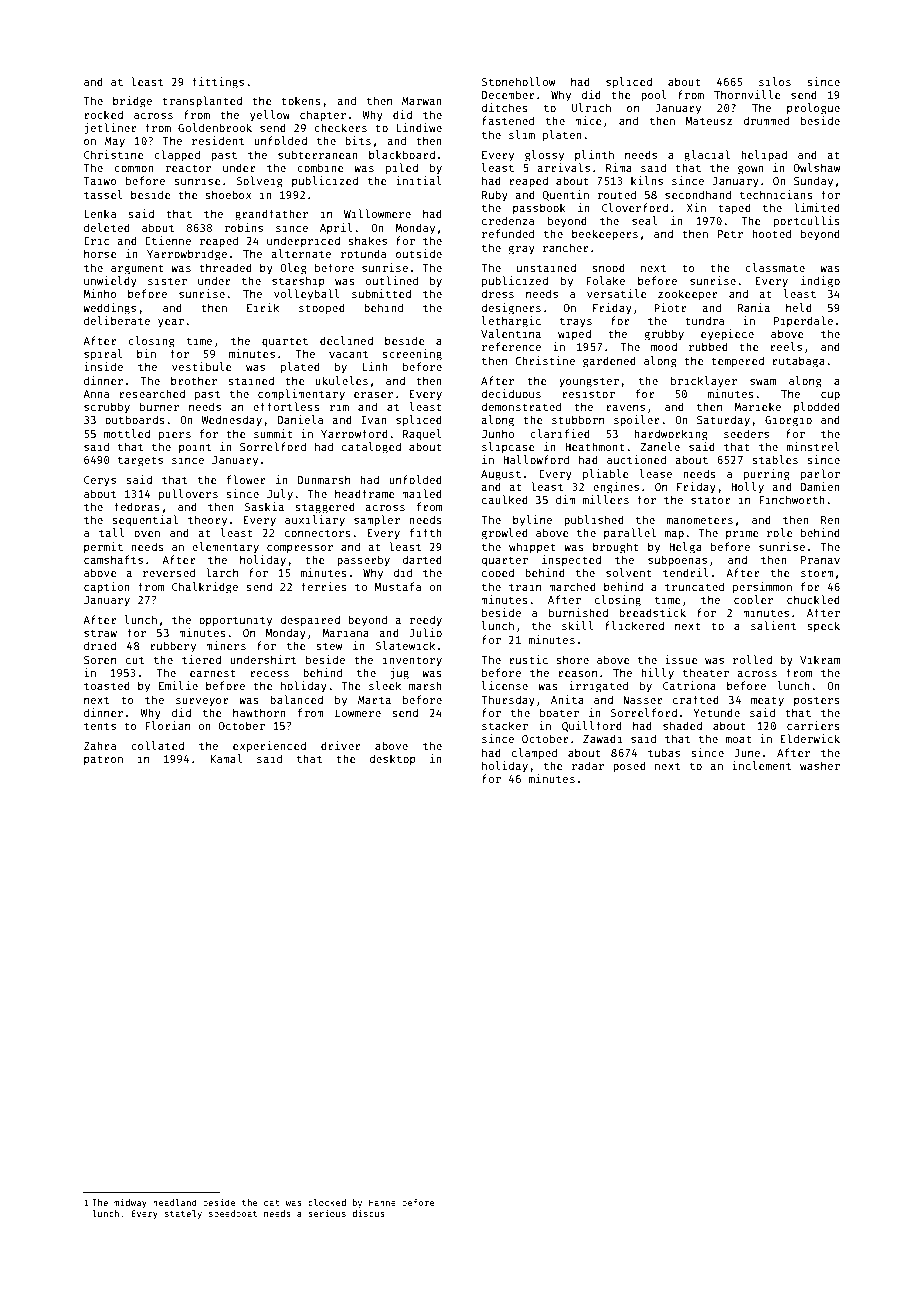 This document has height=1308, width=924. What do you see at coordinates (368, 1213) in the document?
I see `discus` at bounding box center [368, 1213].
